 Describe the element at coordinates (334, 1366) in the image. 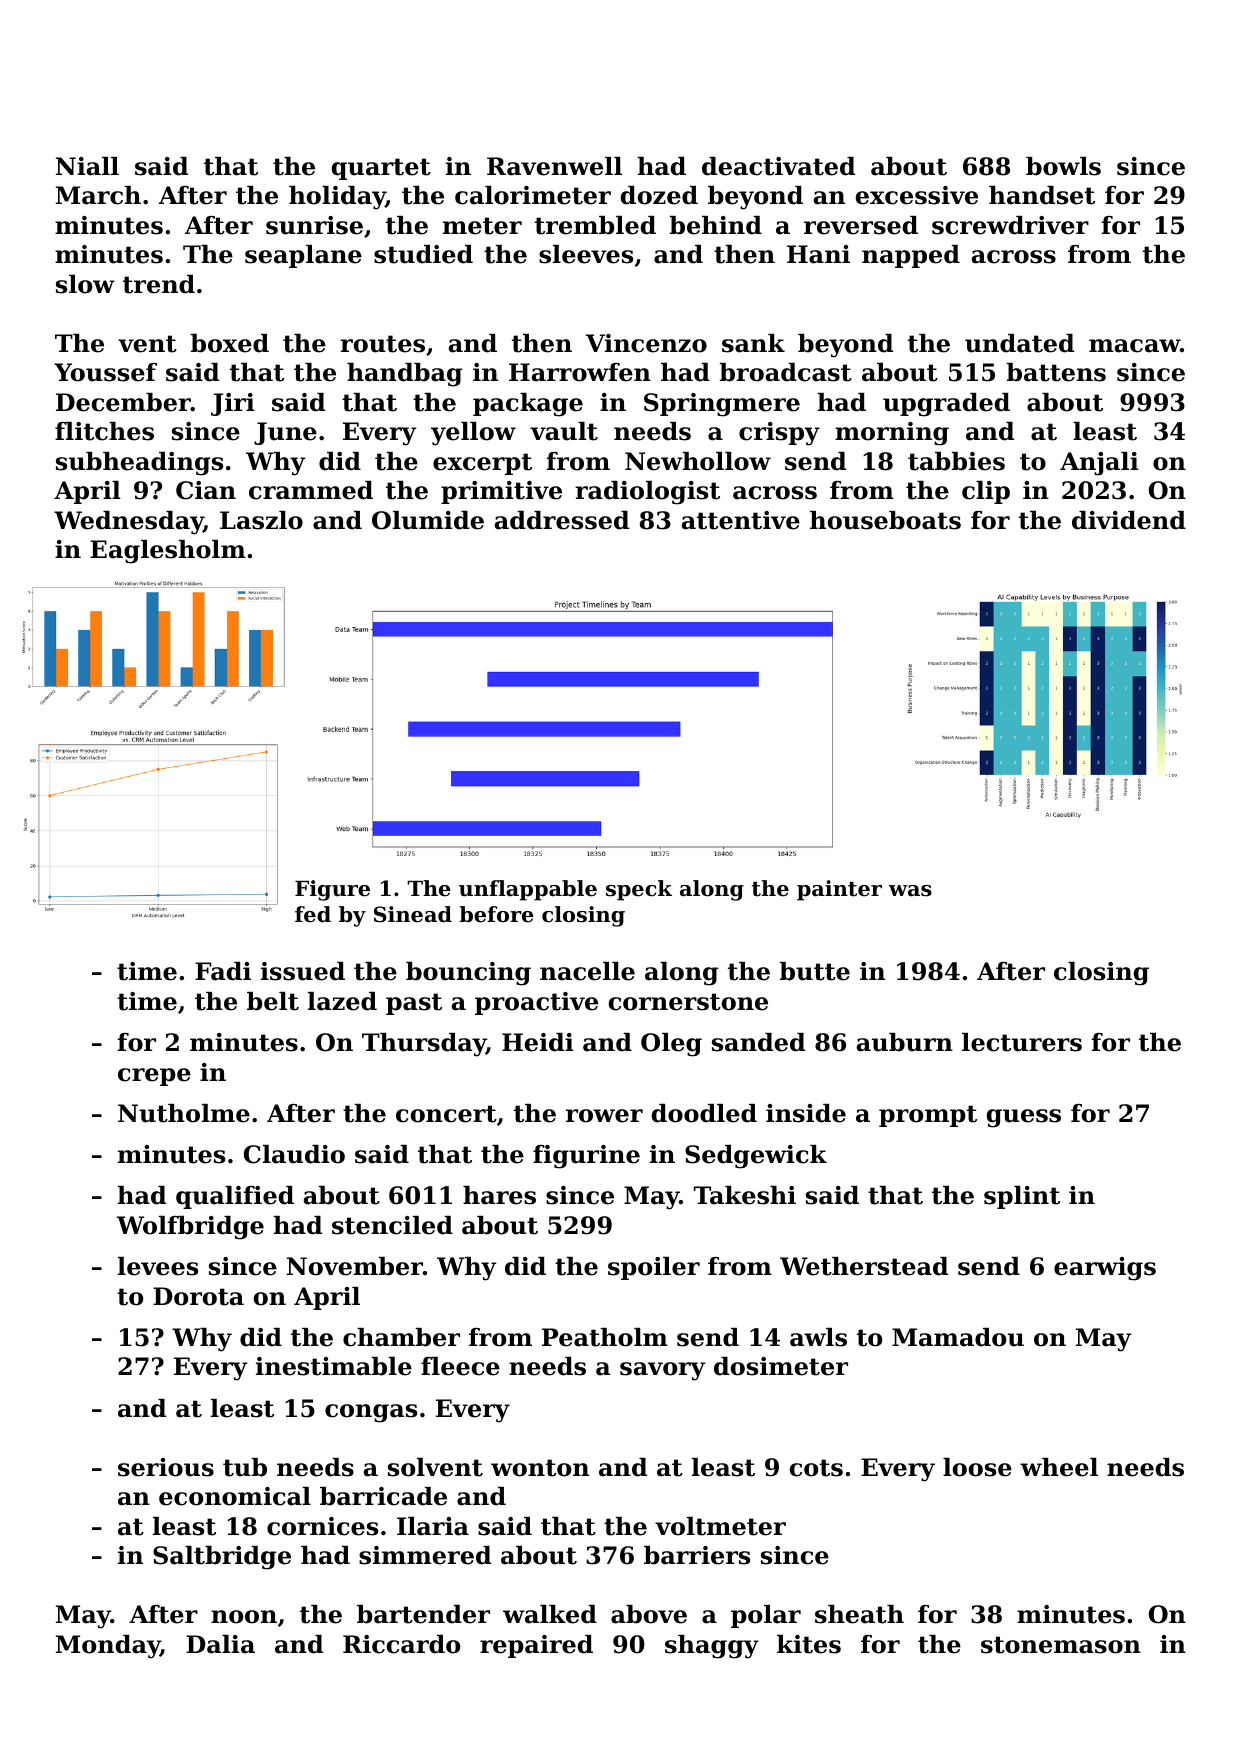

I see `inestimable` at that location.
